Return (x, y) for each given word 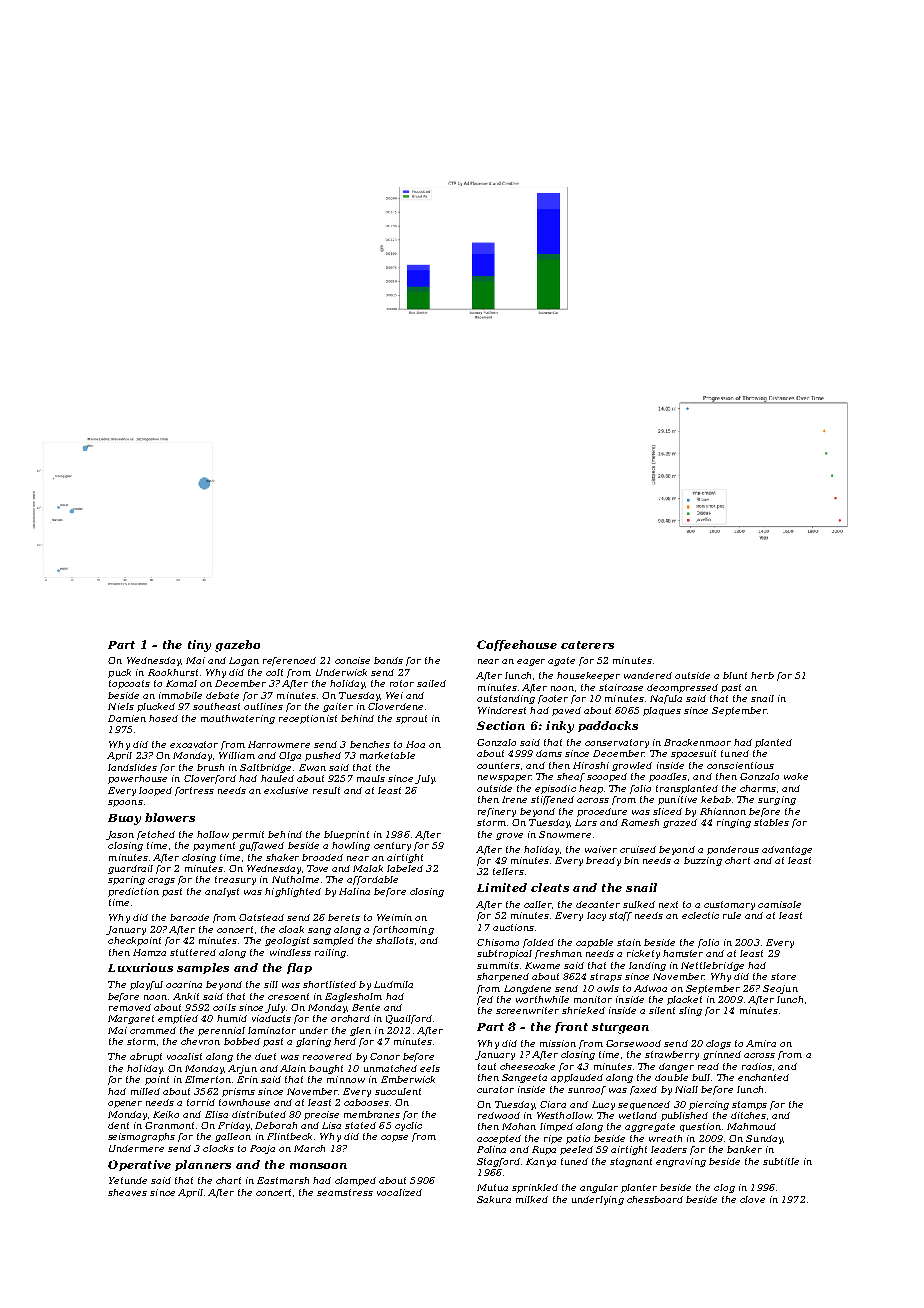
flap (299, 968)
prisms (238, 1092)
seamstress (345, 1192)
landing (647, 966)
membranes (372, 1114)
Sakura (494, 1199)
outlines (263, 706)
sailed (431, 683)
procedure (602, 812)
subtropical (504, 954)
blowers (170, 817)
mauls (371, 778)
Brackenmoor (697, 742)
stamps (749, 1105)
